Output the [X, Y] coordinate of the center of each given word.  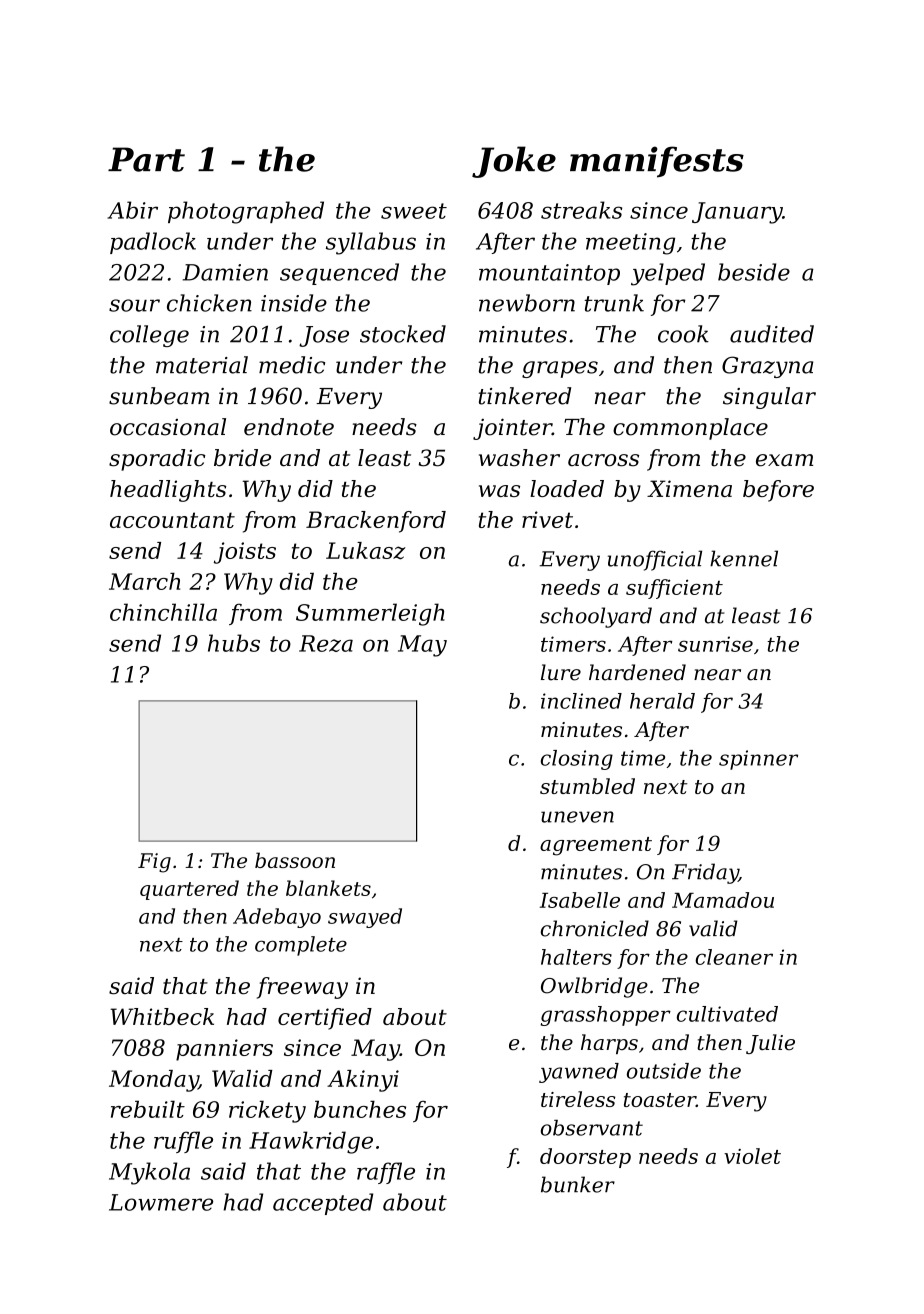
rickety [267, 1111]
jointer [512, 429]
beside [754, 272]
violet [752, 1156]
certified [325, 1019]
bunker [578, 1184]
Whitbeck [162, 1016]
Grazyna [767, 367]
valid [713, 928]
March [144, 581]
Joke [514, 162]
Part [146, 159]
